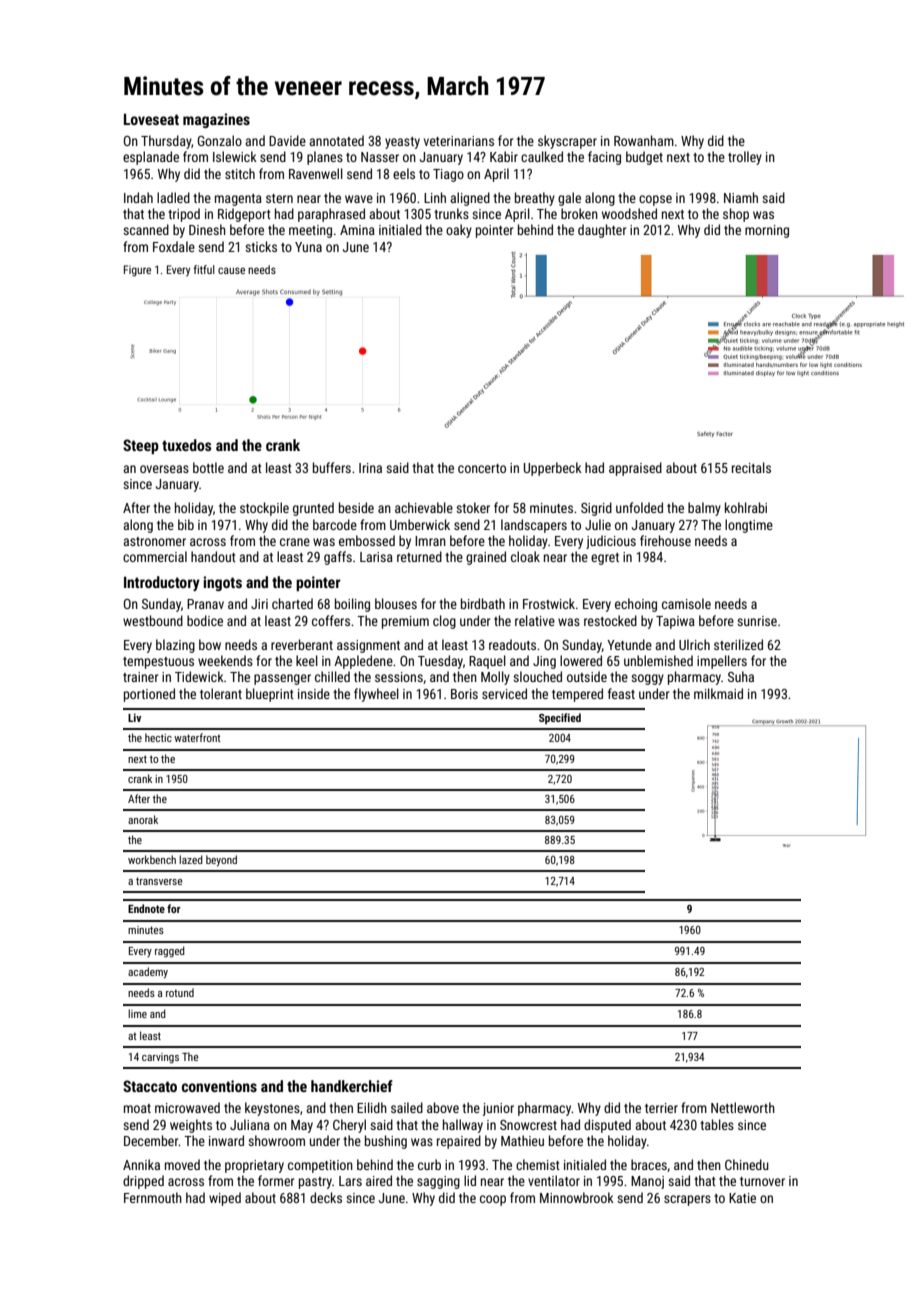 The image size is (924, 1308). I want to click on skyscraper, so click(567, 142).
